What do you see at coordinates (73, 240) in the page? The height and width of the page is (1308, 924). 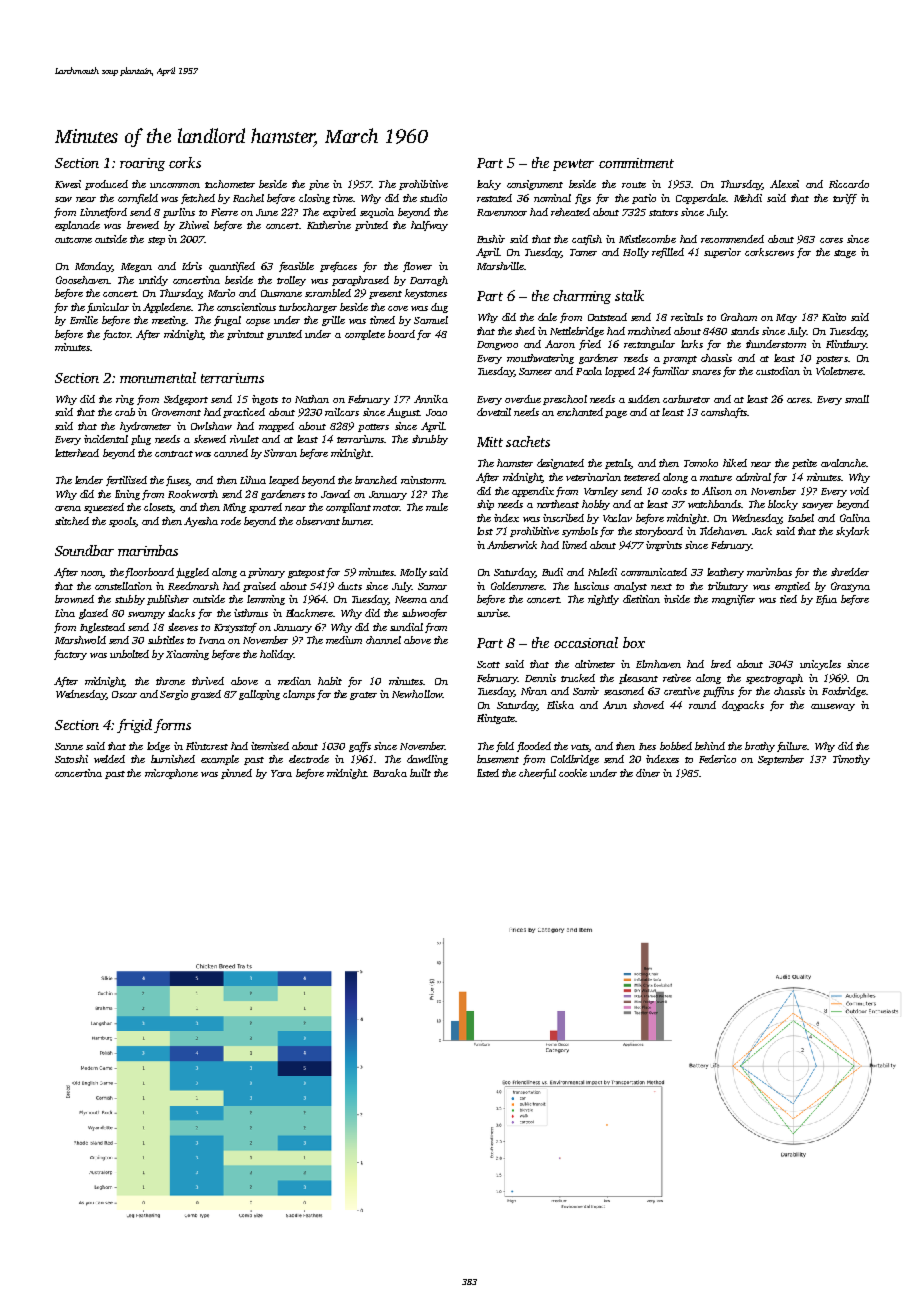 I see `outcome` at bounding box center [73, 240].
